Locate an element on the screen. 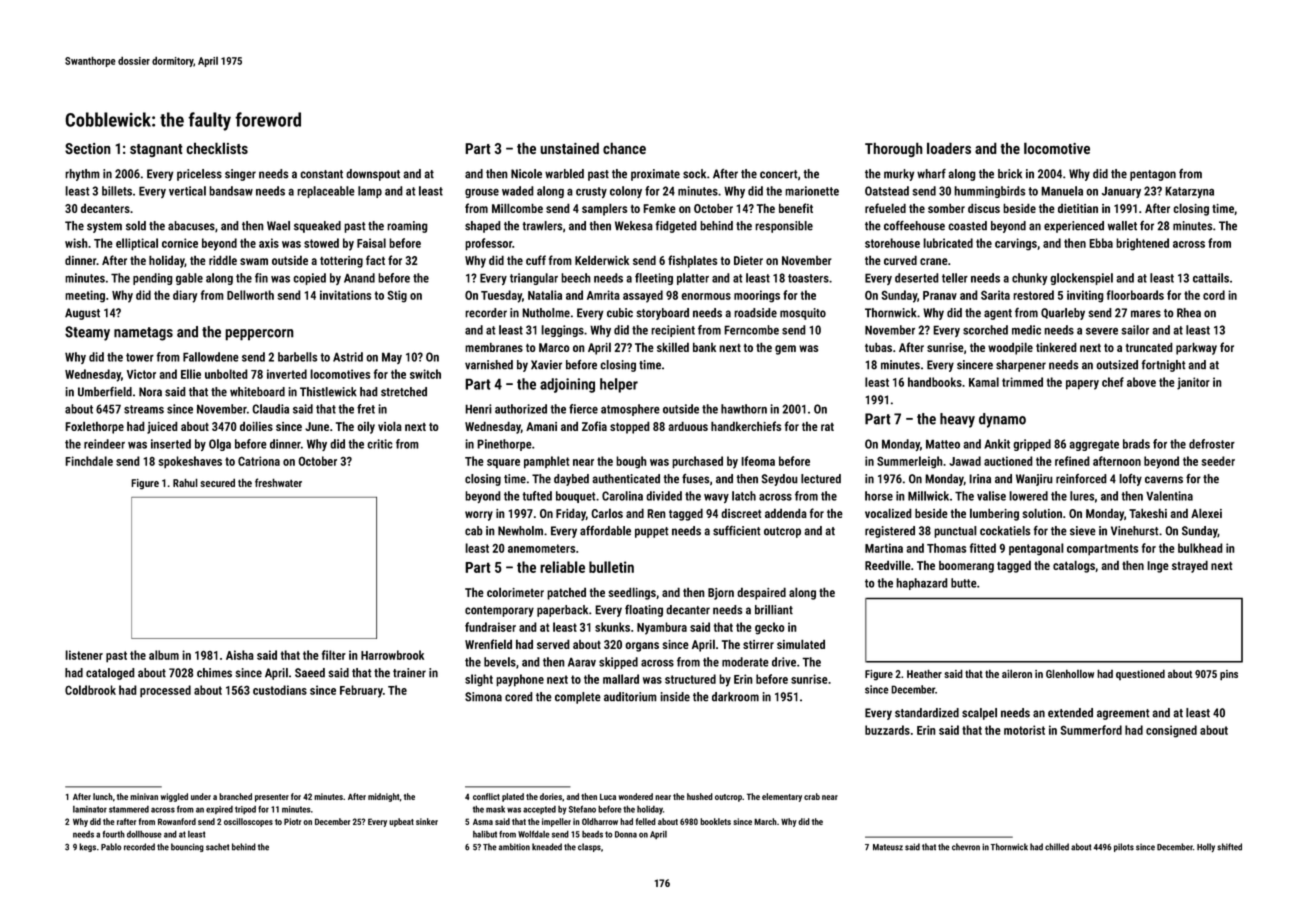 This screenshot has height=924, width=1308. brilliant is located at coordinates (774, 610).
